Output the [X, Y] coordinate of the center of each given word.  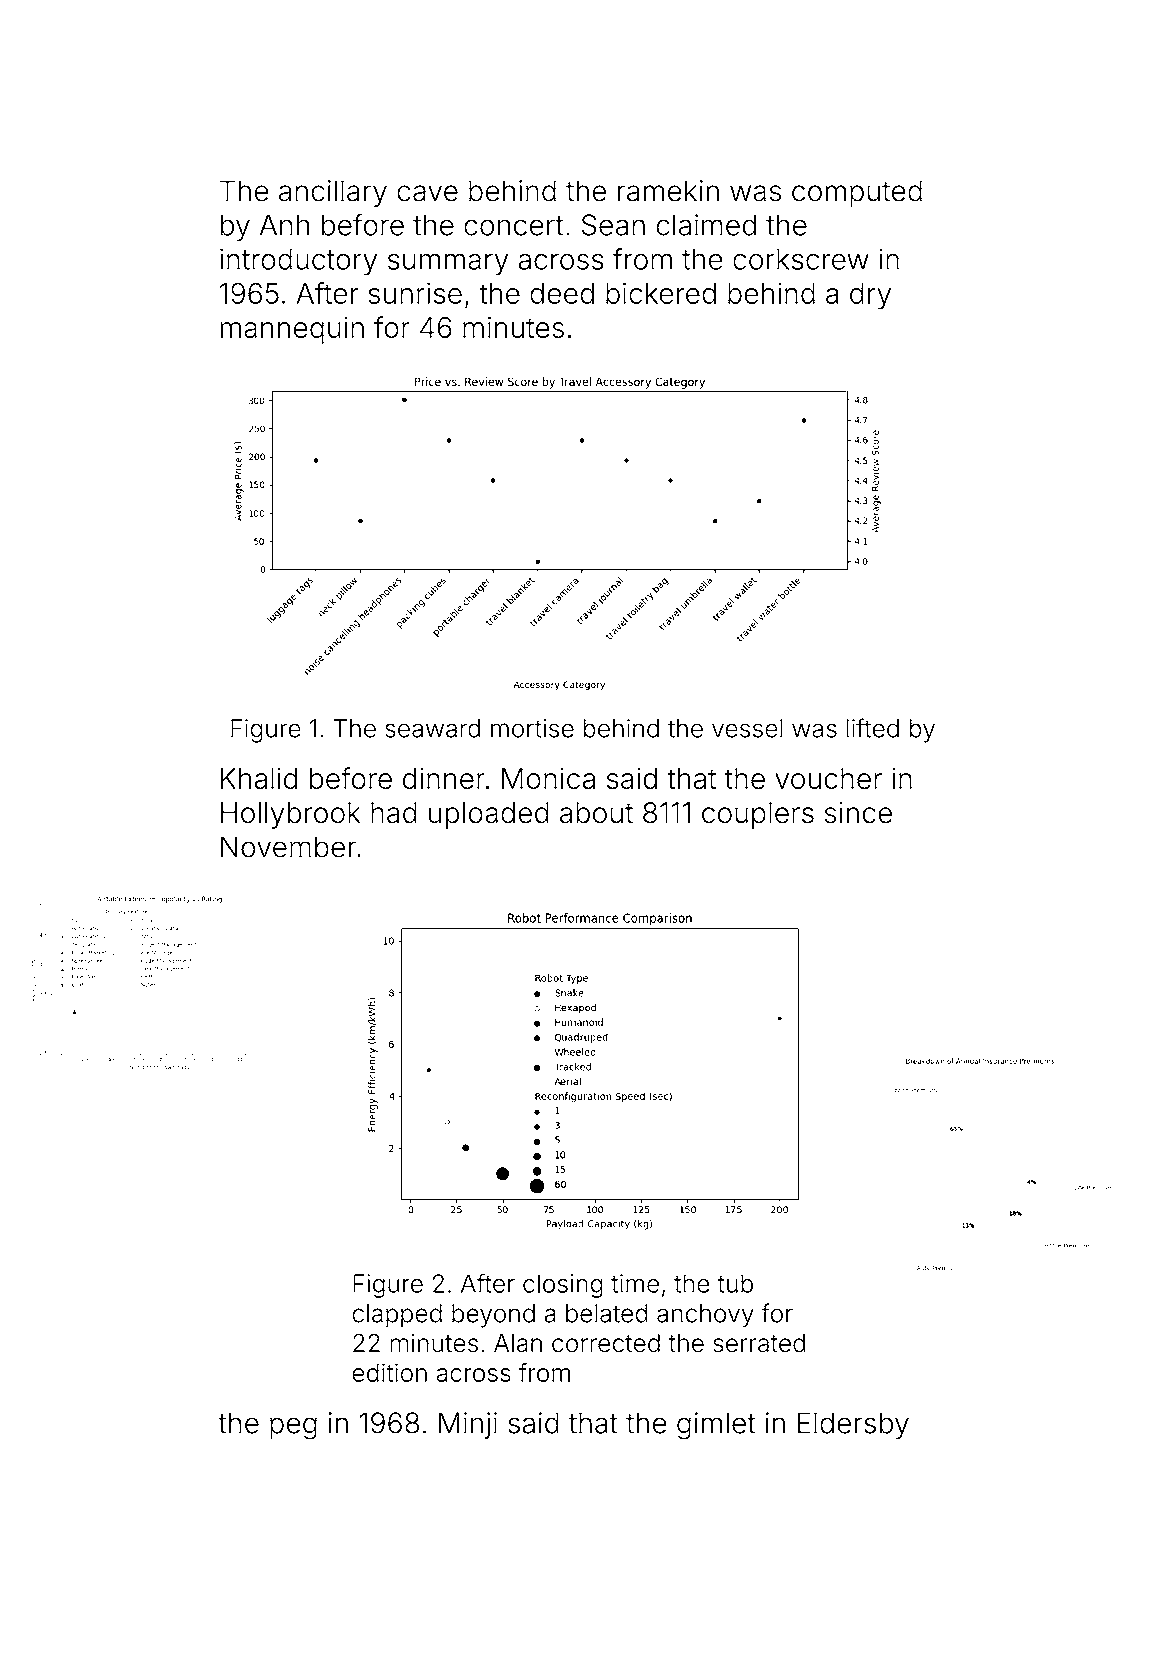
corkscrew [801, 259]
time [635, 1283]
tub [735, 1283]
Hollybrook [290, 815]
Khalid [259, 778]
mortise [532, 728]
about [596, 812]
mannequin [292, 330]
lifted [872, 728]
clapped [397, 1316]
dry [870, 296]
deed [562, 293]
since [858, 812]
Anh [284, 225]
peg [293, 1428]
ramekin [668, 191]
